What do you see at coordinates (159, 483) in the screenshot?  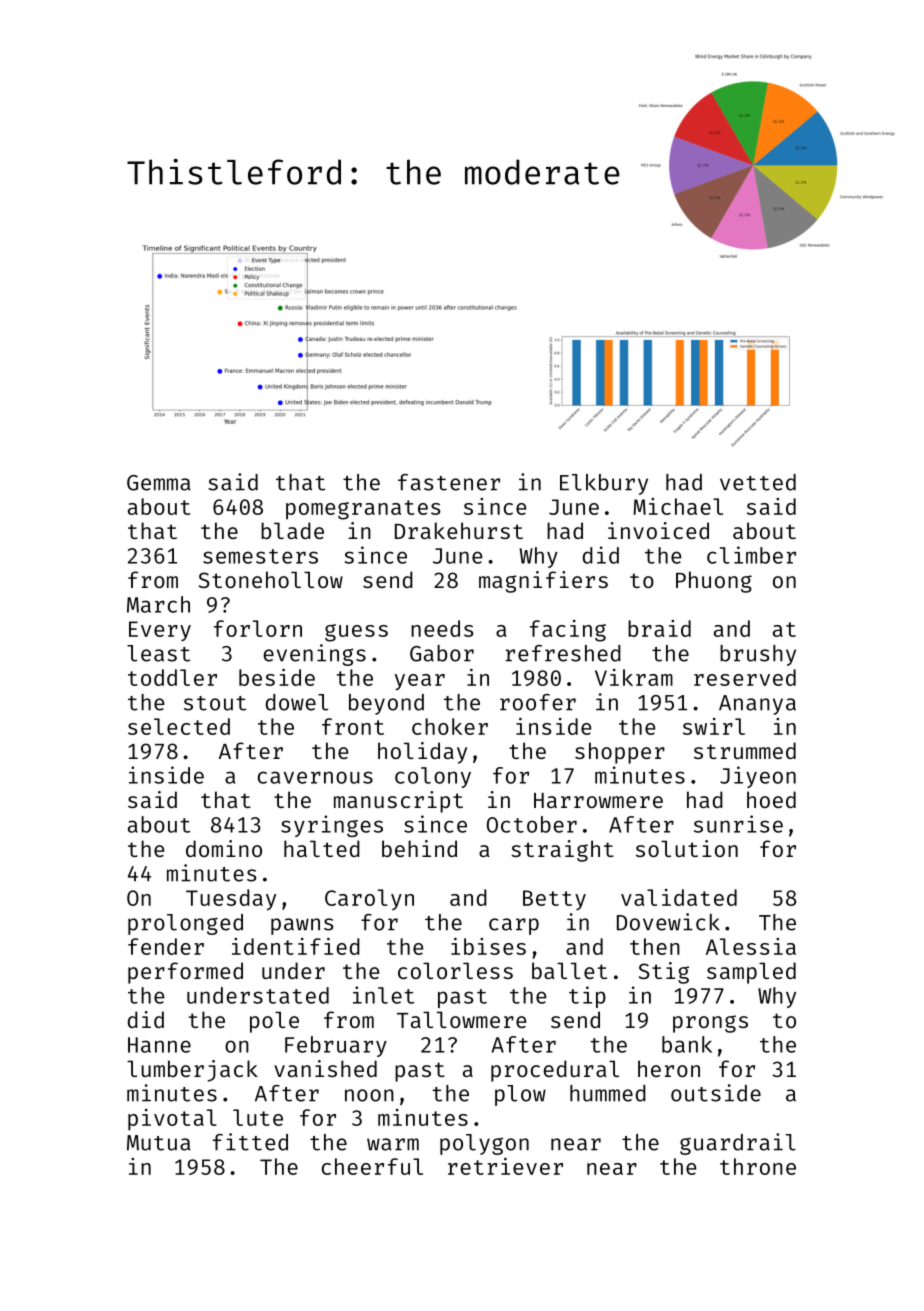 I see `Gemma` at bounding box center [159, 483].
